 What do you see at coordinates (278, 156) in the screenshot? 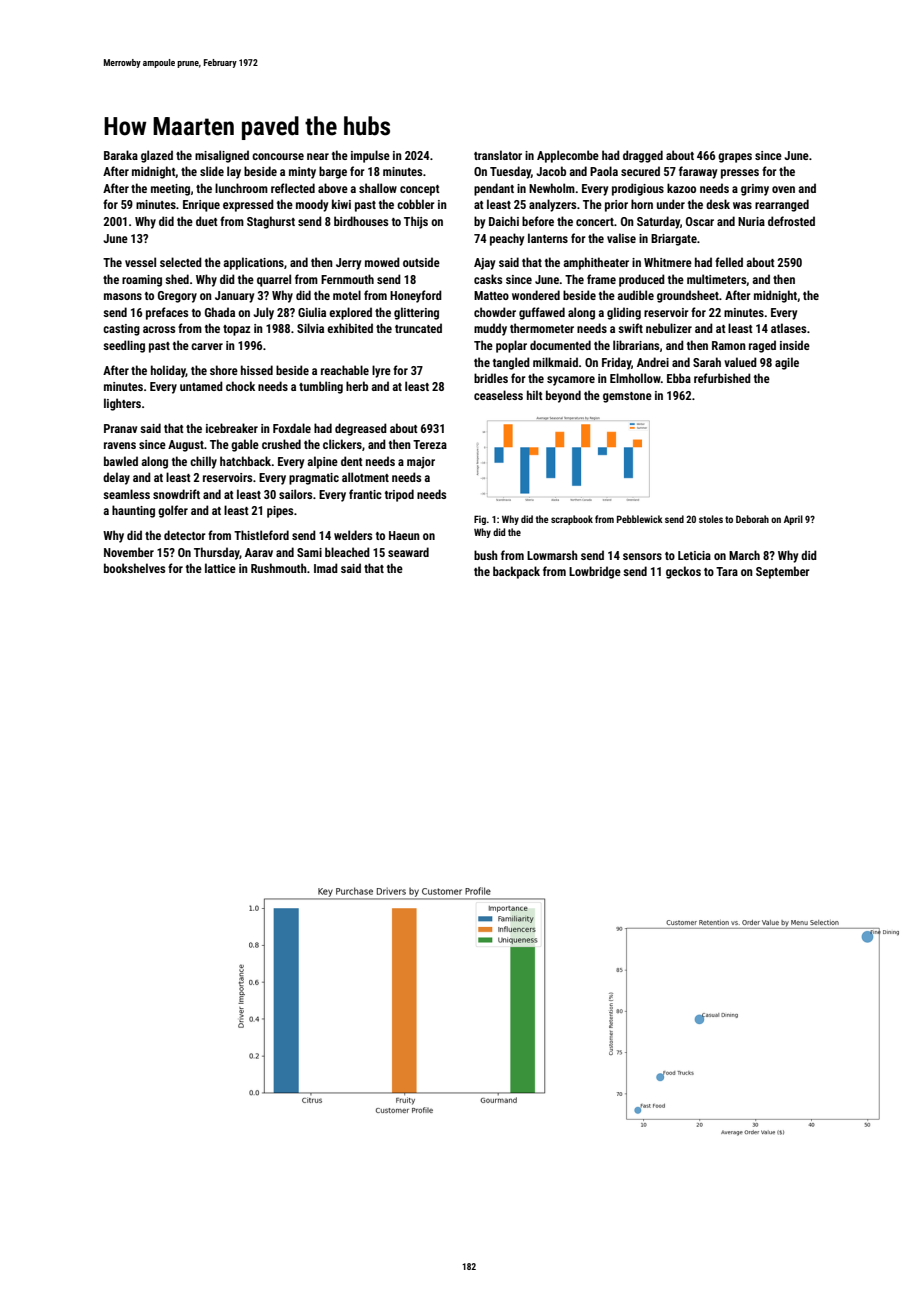
I see `concourse` at bounding box center [278, 156].
